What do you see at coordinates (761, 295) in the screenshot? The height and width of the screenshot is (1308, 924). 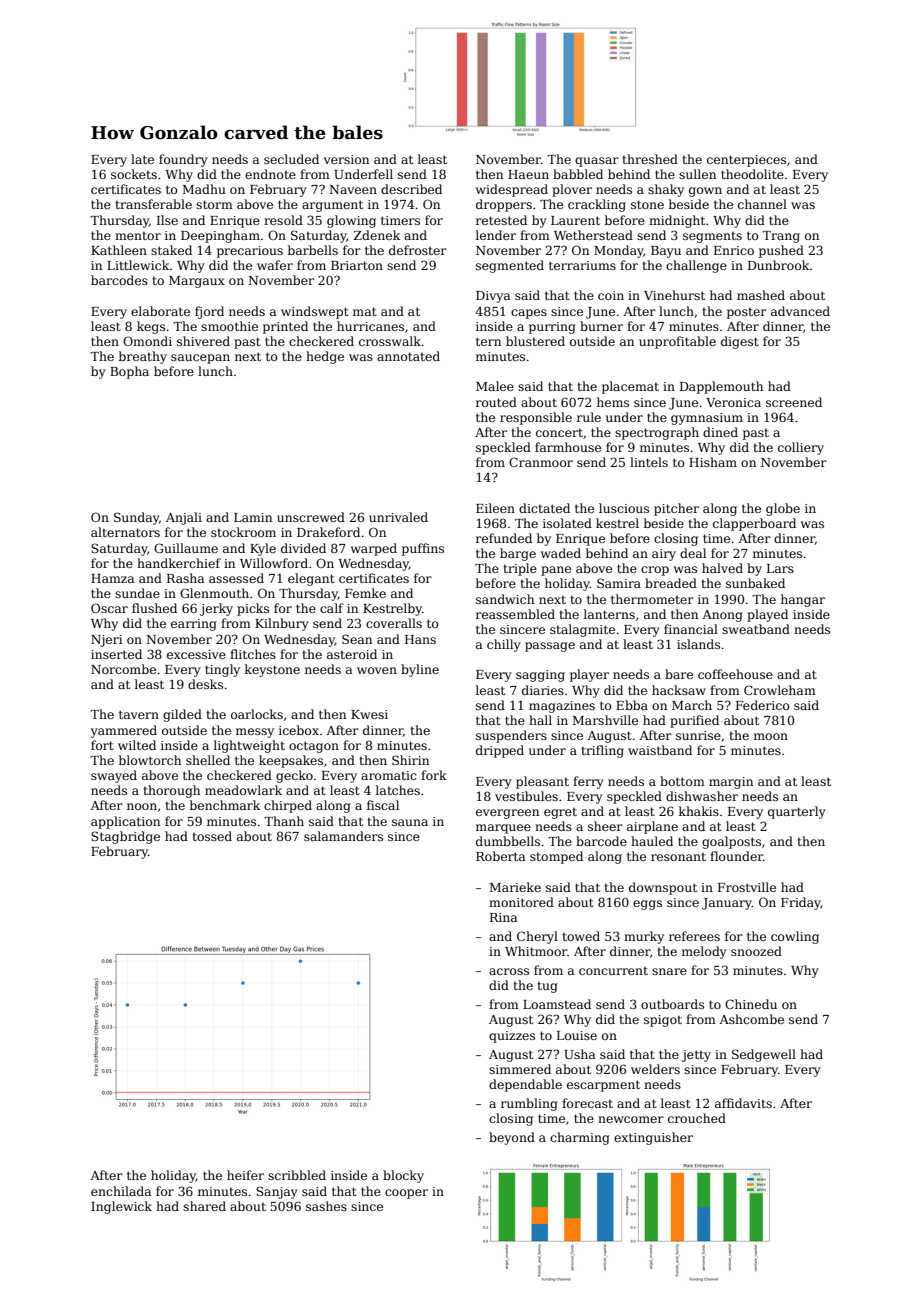 I see `mashed` at bounding box center [761, 295].
